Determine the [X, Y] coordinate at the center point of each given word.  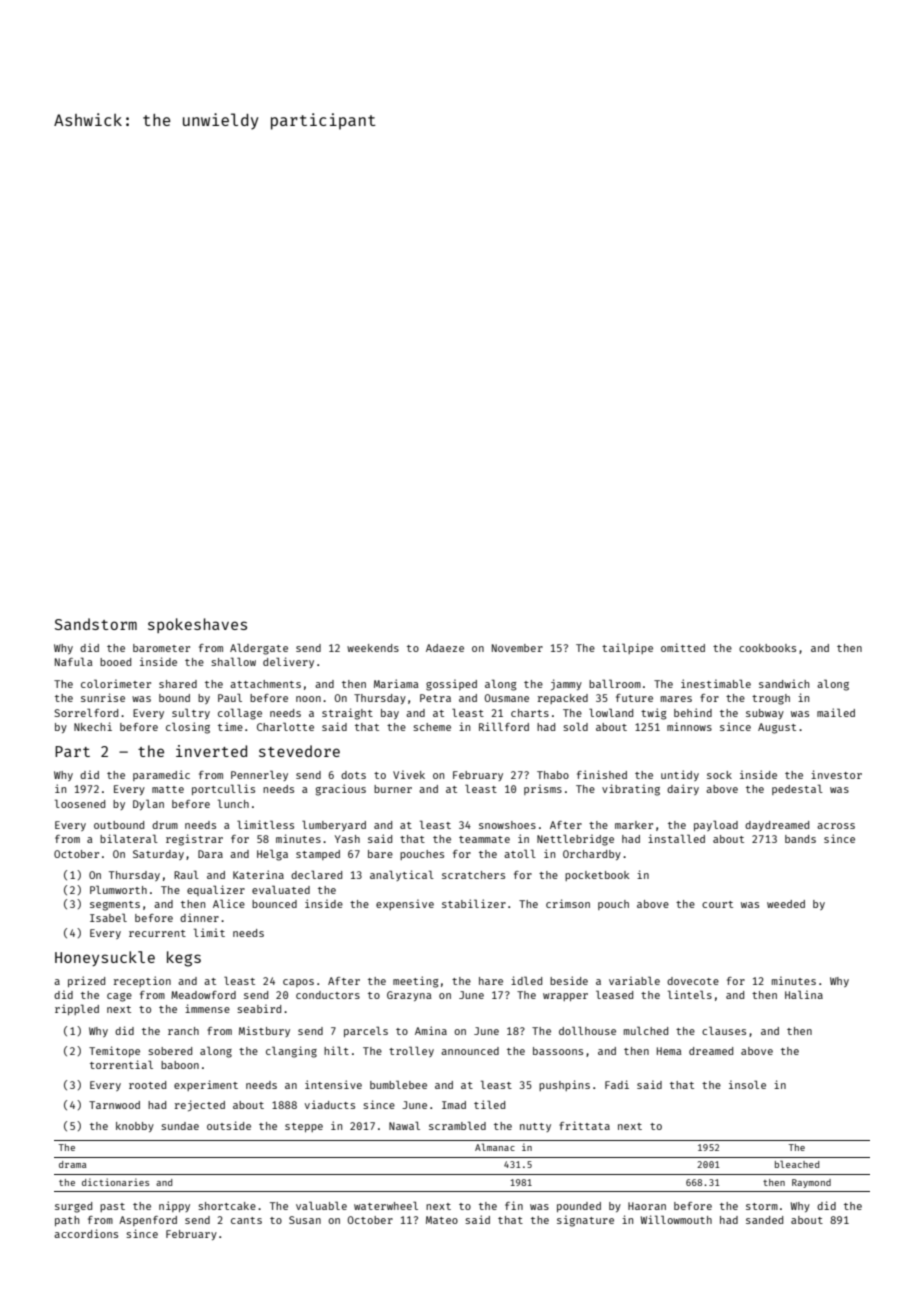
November [517, 648]
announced [470, 1051]
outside [229, 1125]
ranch [183, 1031]
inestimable [716, 683]
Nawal [404, 1125]
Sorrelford [86, 712]
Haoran [647, 1206]
